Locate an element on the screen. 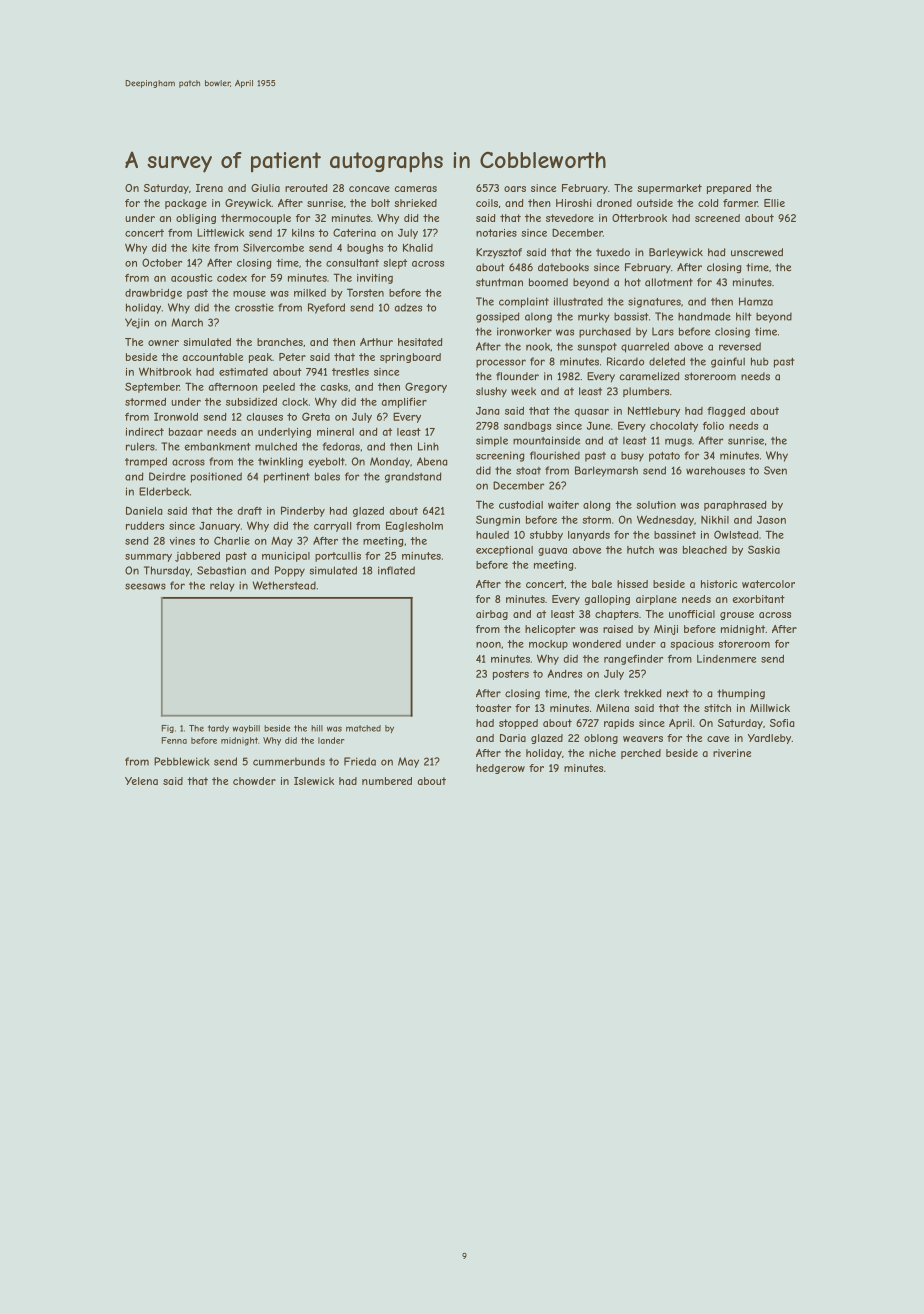 Image resolution: width=924 pixels, height=1314 pixels. rerouted is located at coordinates (306, 188).
